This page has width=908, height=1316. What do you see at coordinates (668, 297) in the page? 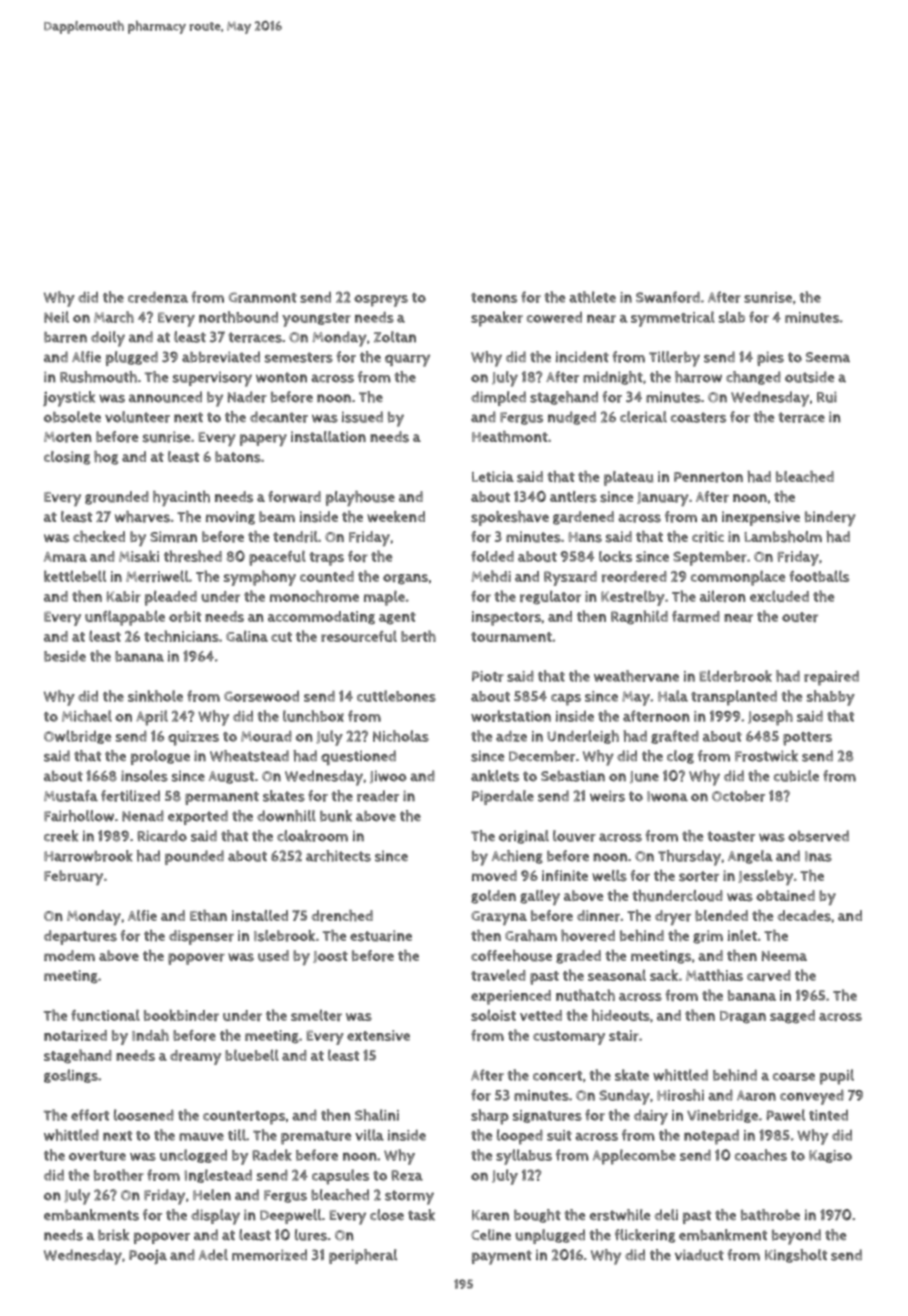
I see `Swanford` at bounding box center [668, 297].
